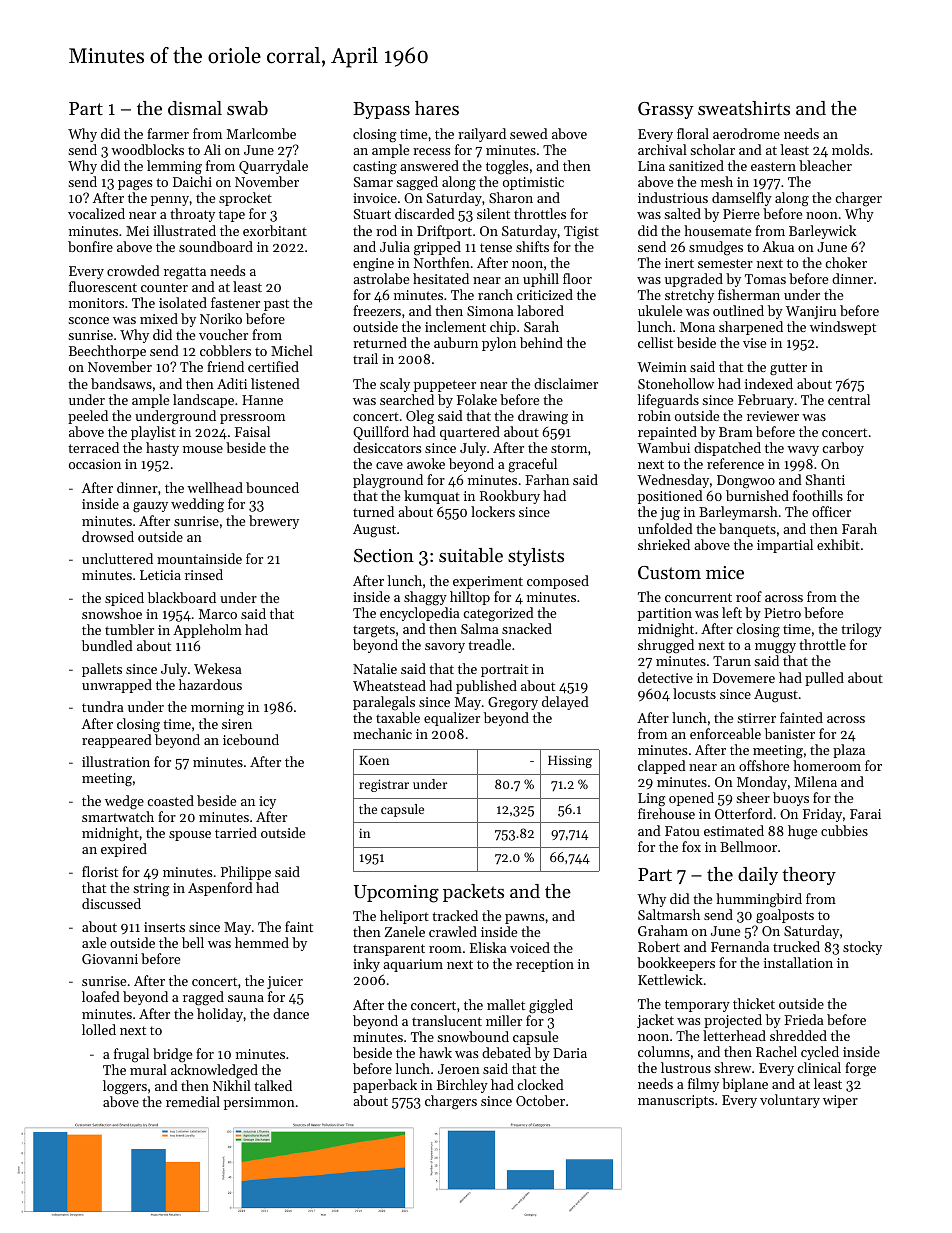  Describe the element at coordinates (101, 996) in the document. I see `loafed` at that location.
